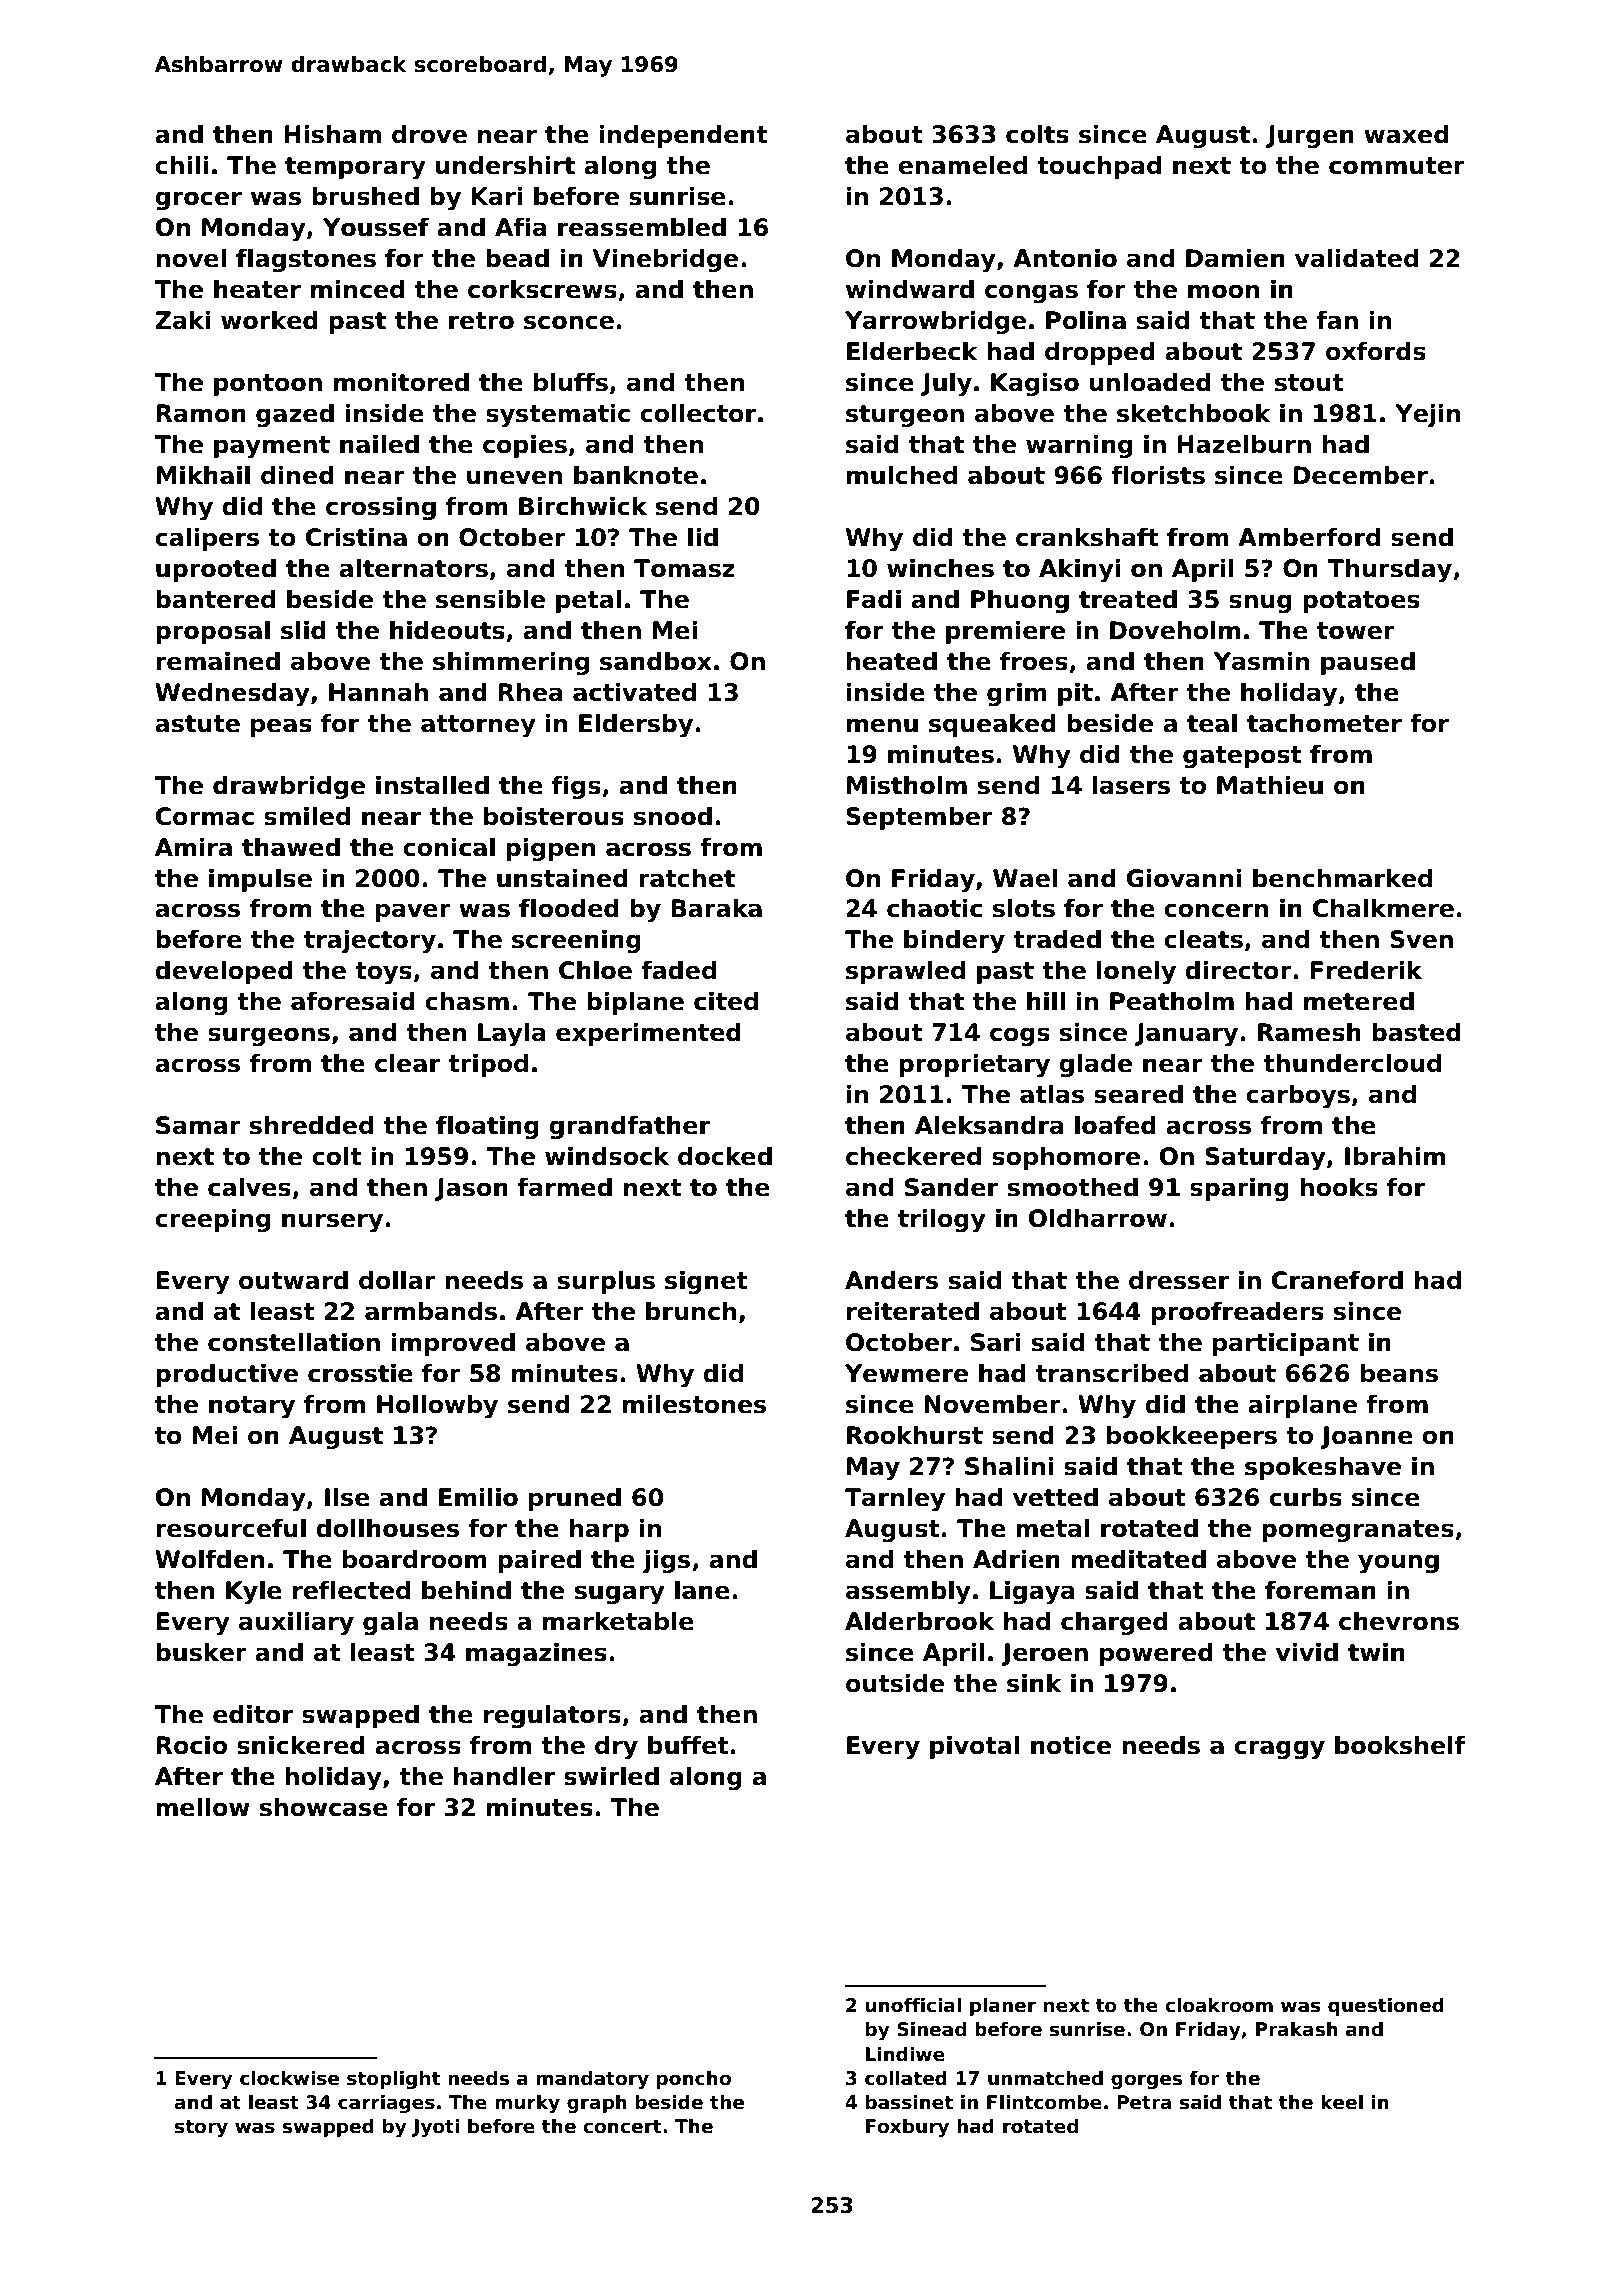  Describe the element at coordinates (333, 134) in the page. I see `Hisham` at that location.
